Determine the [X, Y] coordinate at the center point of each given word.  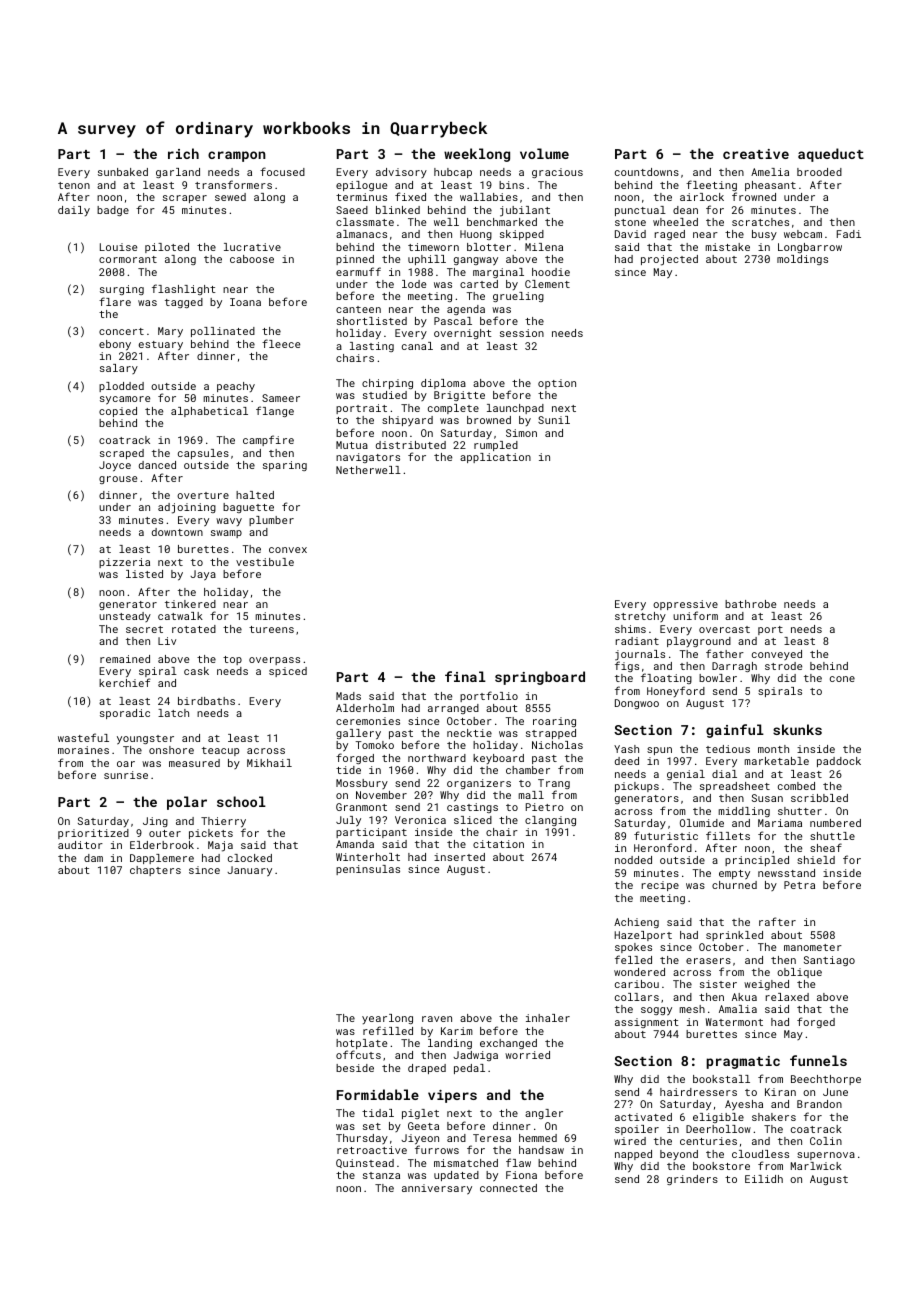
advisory [401, 173]
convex [288, 550]
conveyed [777, 655]
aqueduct [831, 155]
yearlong [387, 1019]
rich [183, 153]
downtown [177, 532]
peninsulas [368, 870]
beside [355, 1068]
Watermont [734, 1022]
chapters [155, 871]
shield [816, 860]
